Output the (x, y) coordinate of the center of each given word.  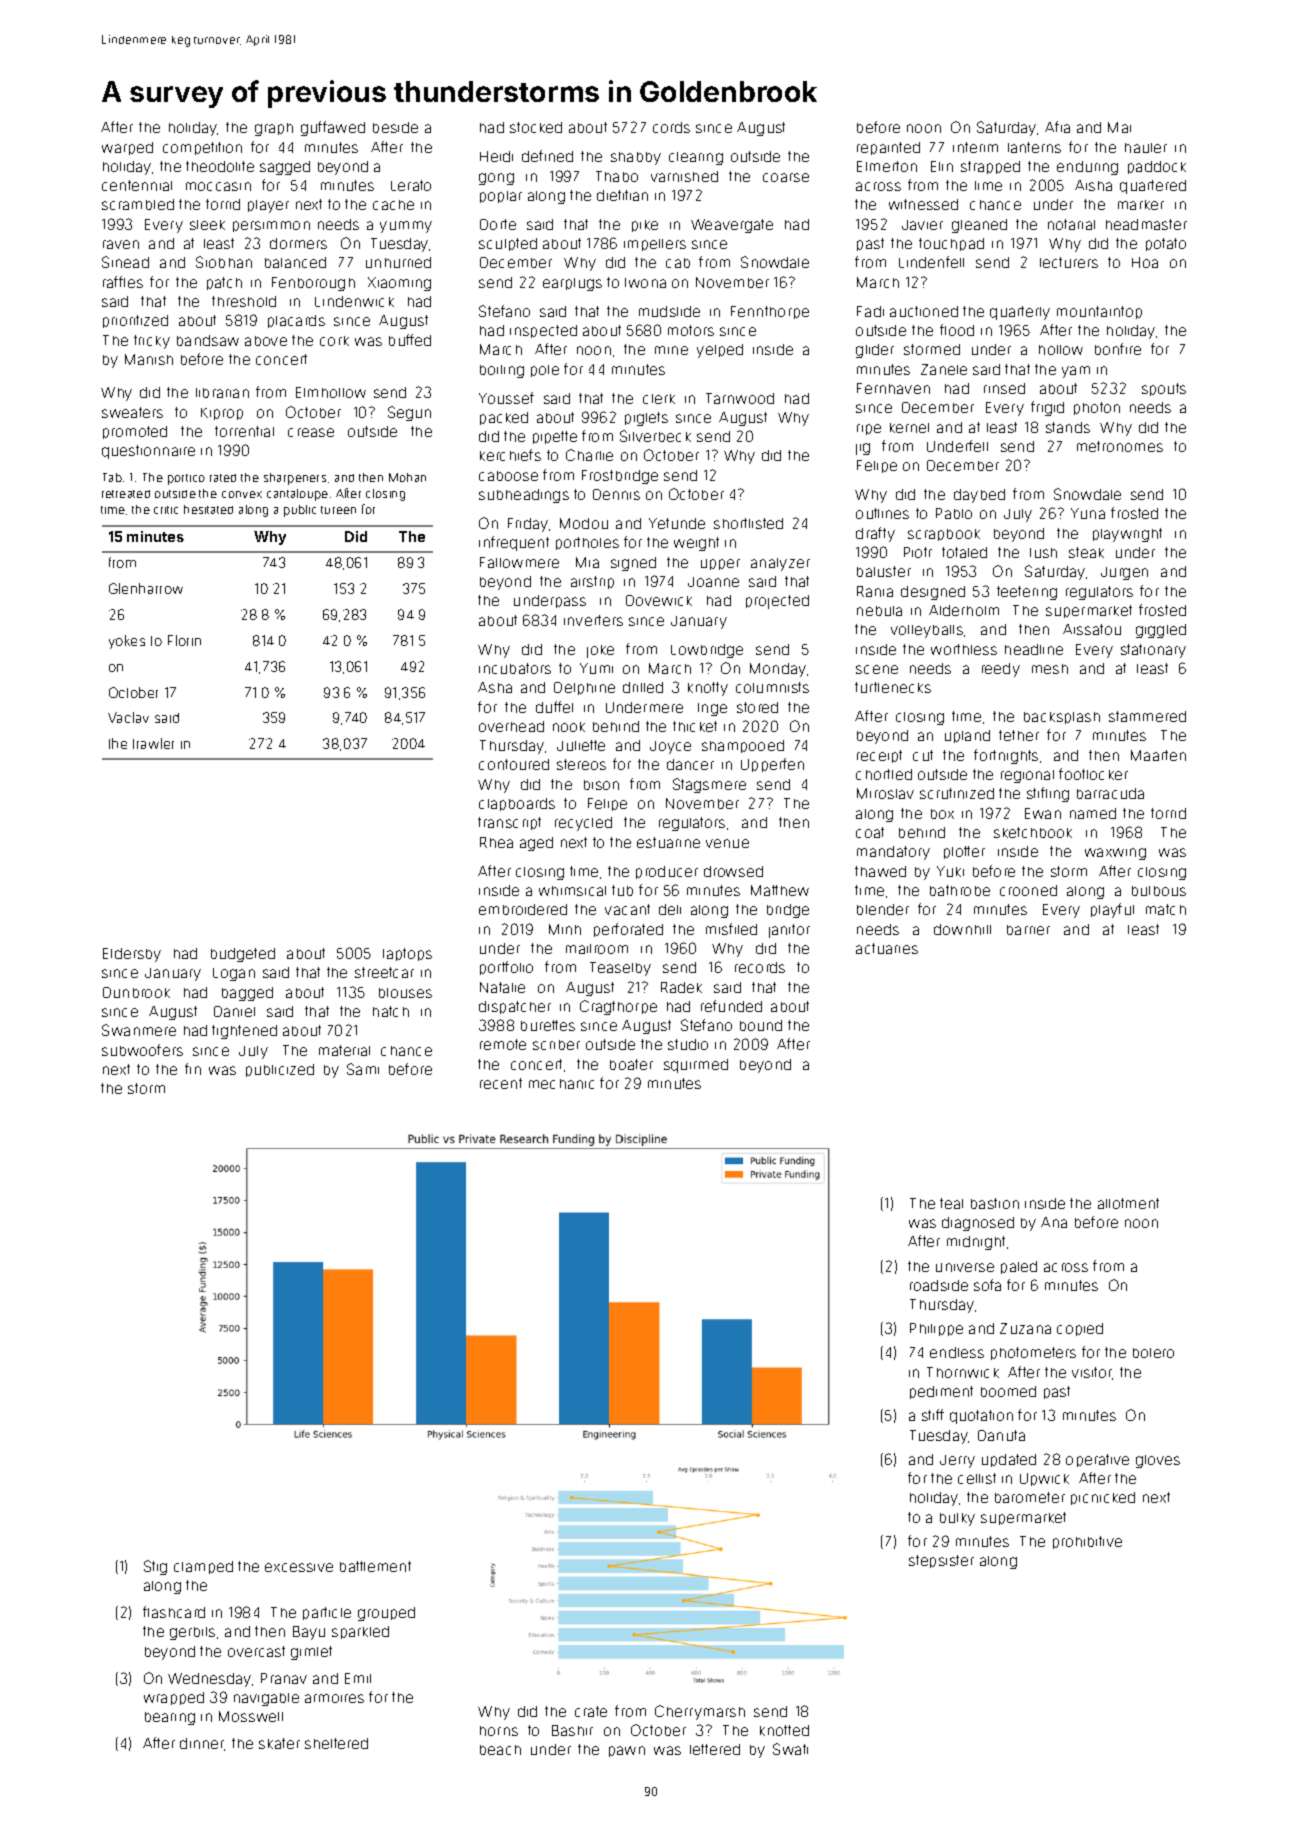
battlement (375, 1566)
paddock (1157, 167)
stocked (536, 127)
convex (242, 494)
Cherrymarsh (700, 1712)
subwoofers (142, 1050)
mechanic (561, 1084)
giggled (1161, 631)
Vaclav (128, 717)
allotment (1128, 1203)
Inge (712, 709)
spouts (1164, 389)
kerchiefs (510, 455)
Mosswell (251, 1716)
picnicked (1103, 1498)
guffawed (333, 128)
